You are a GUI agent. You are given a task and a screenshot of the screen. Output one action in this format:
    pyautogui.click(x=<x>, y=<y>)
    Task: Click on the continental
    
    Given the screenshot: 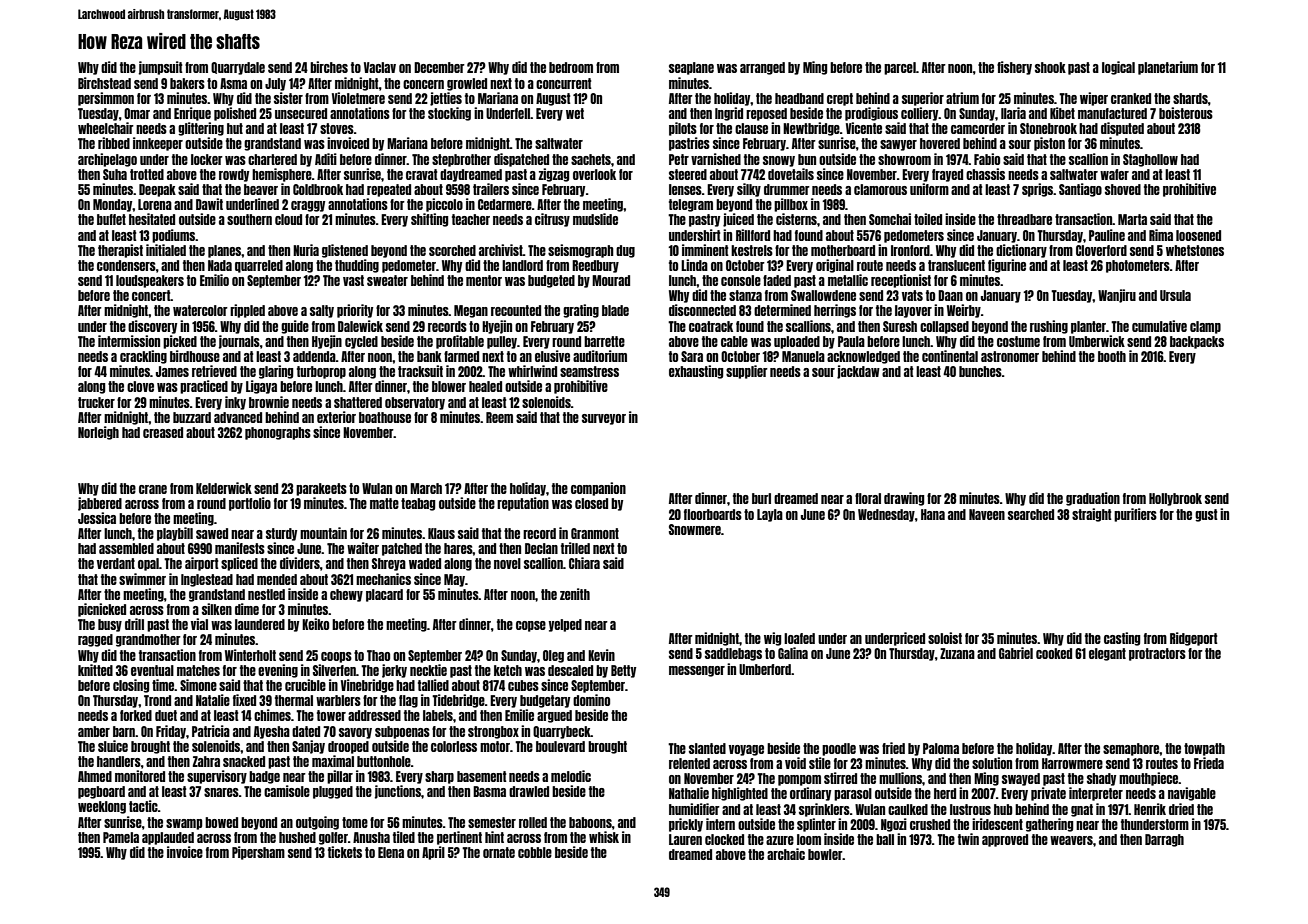 What is the action you would take?
    pyautogui.click(x=950, y=356)
